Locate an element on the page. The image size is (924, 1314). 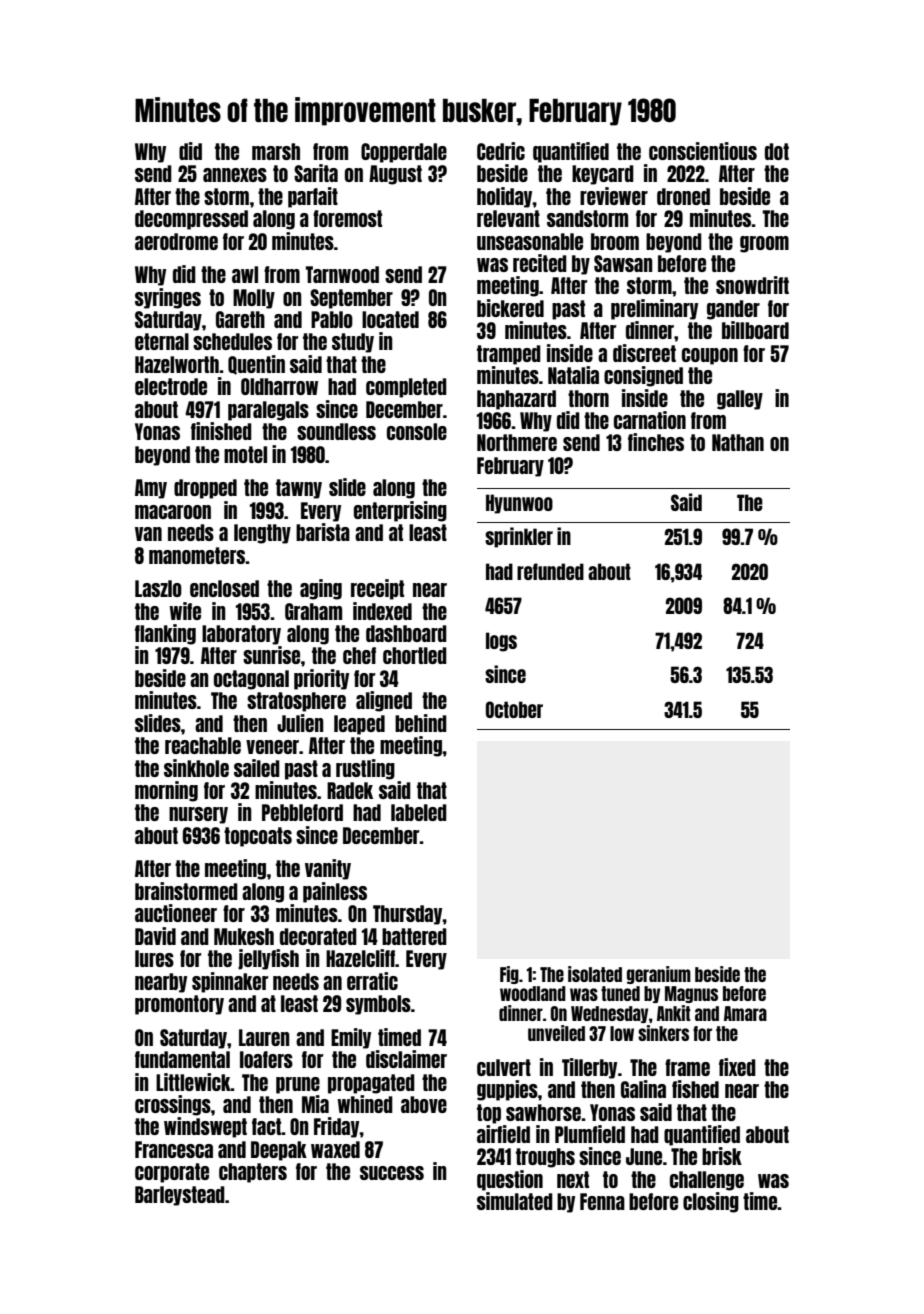
holiday is located at coordinates (505, 197).
